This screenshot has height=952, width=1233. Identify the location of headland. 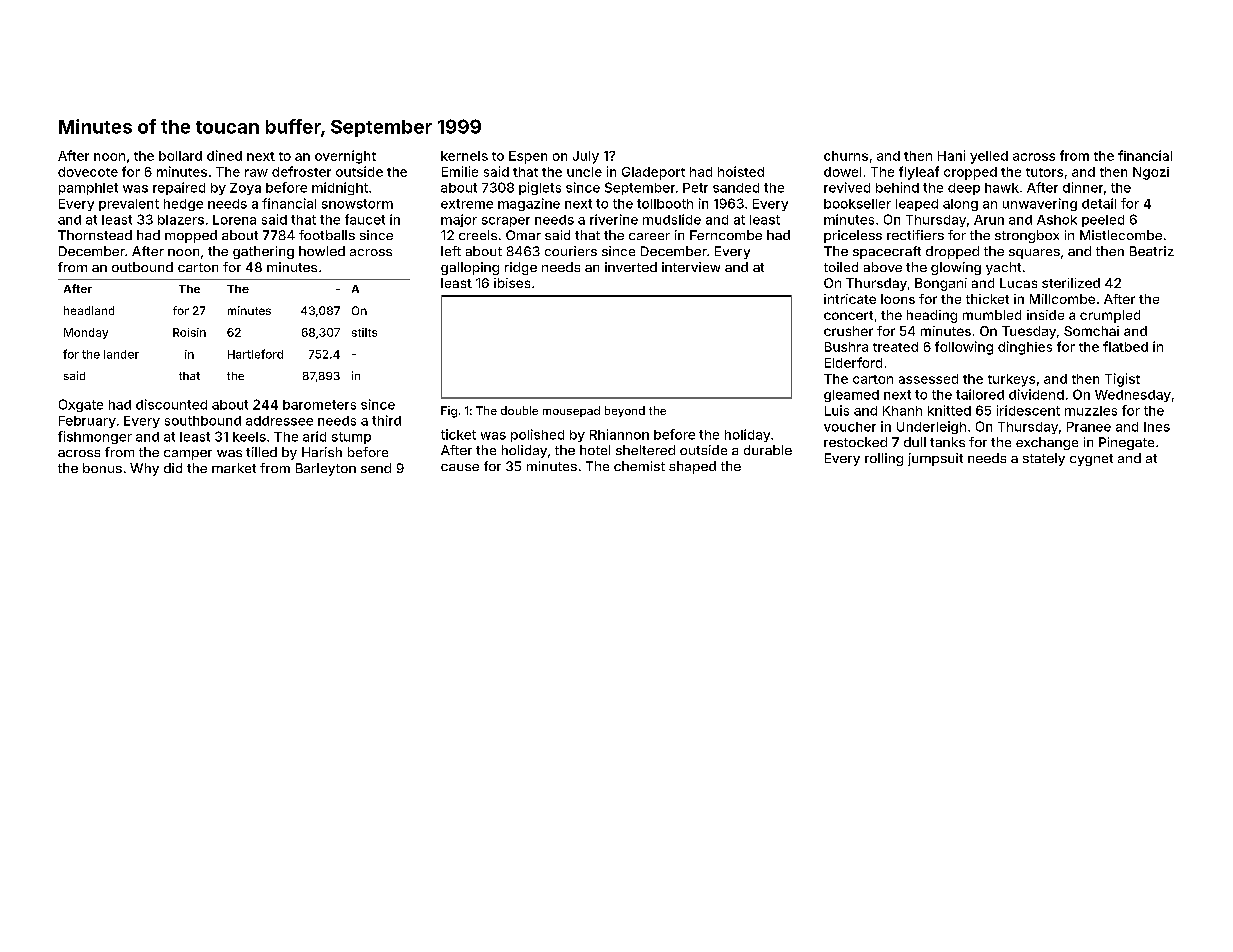
(89, 310).
